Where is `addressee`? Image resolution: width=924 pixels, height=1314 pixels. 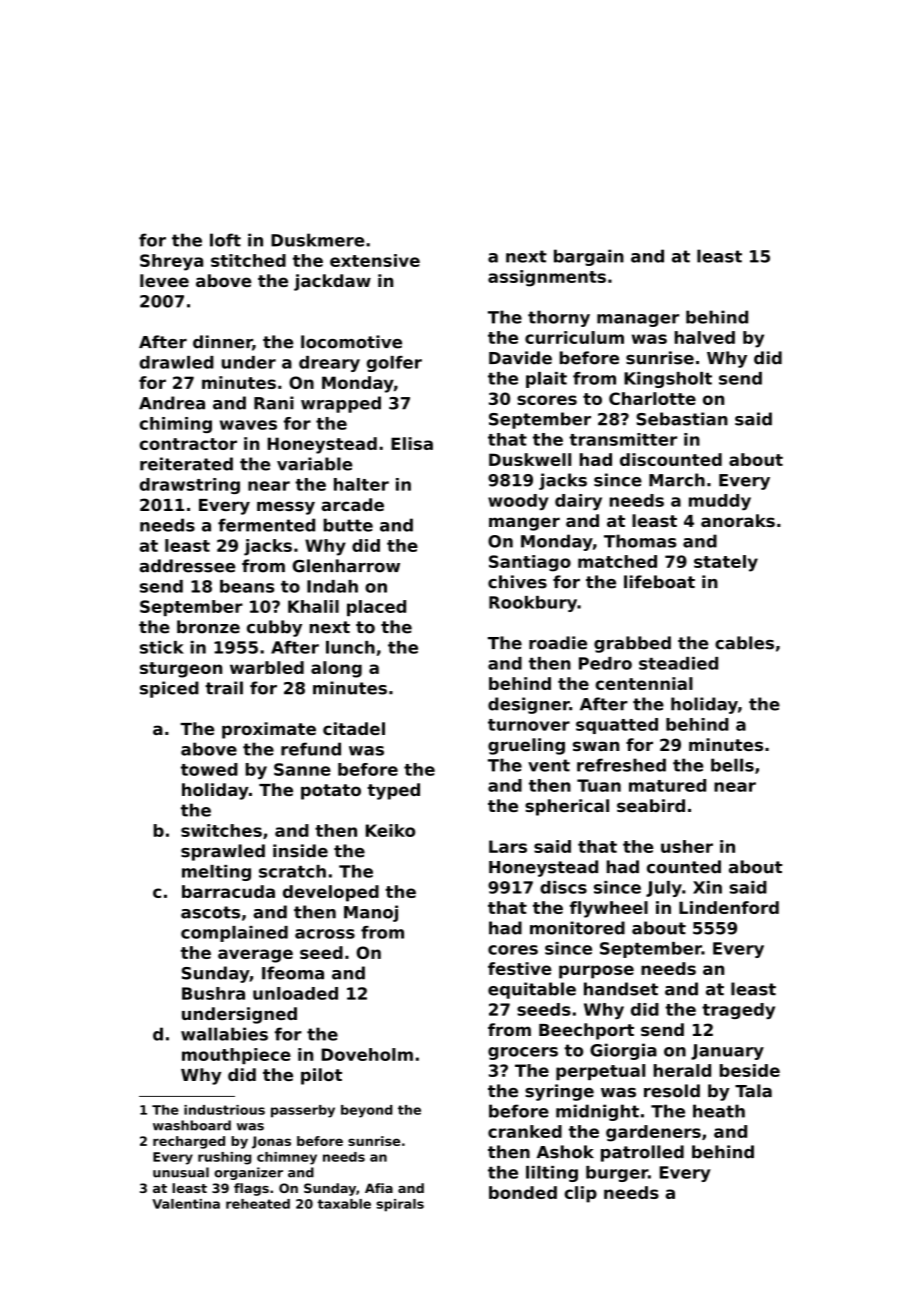
addressee is located at coordinates (187, 566).
